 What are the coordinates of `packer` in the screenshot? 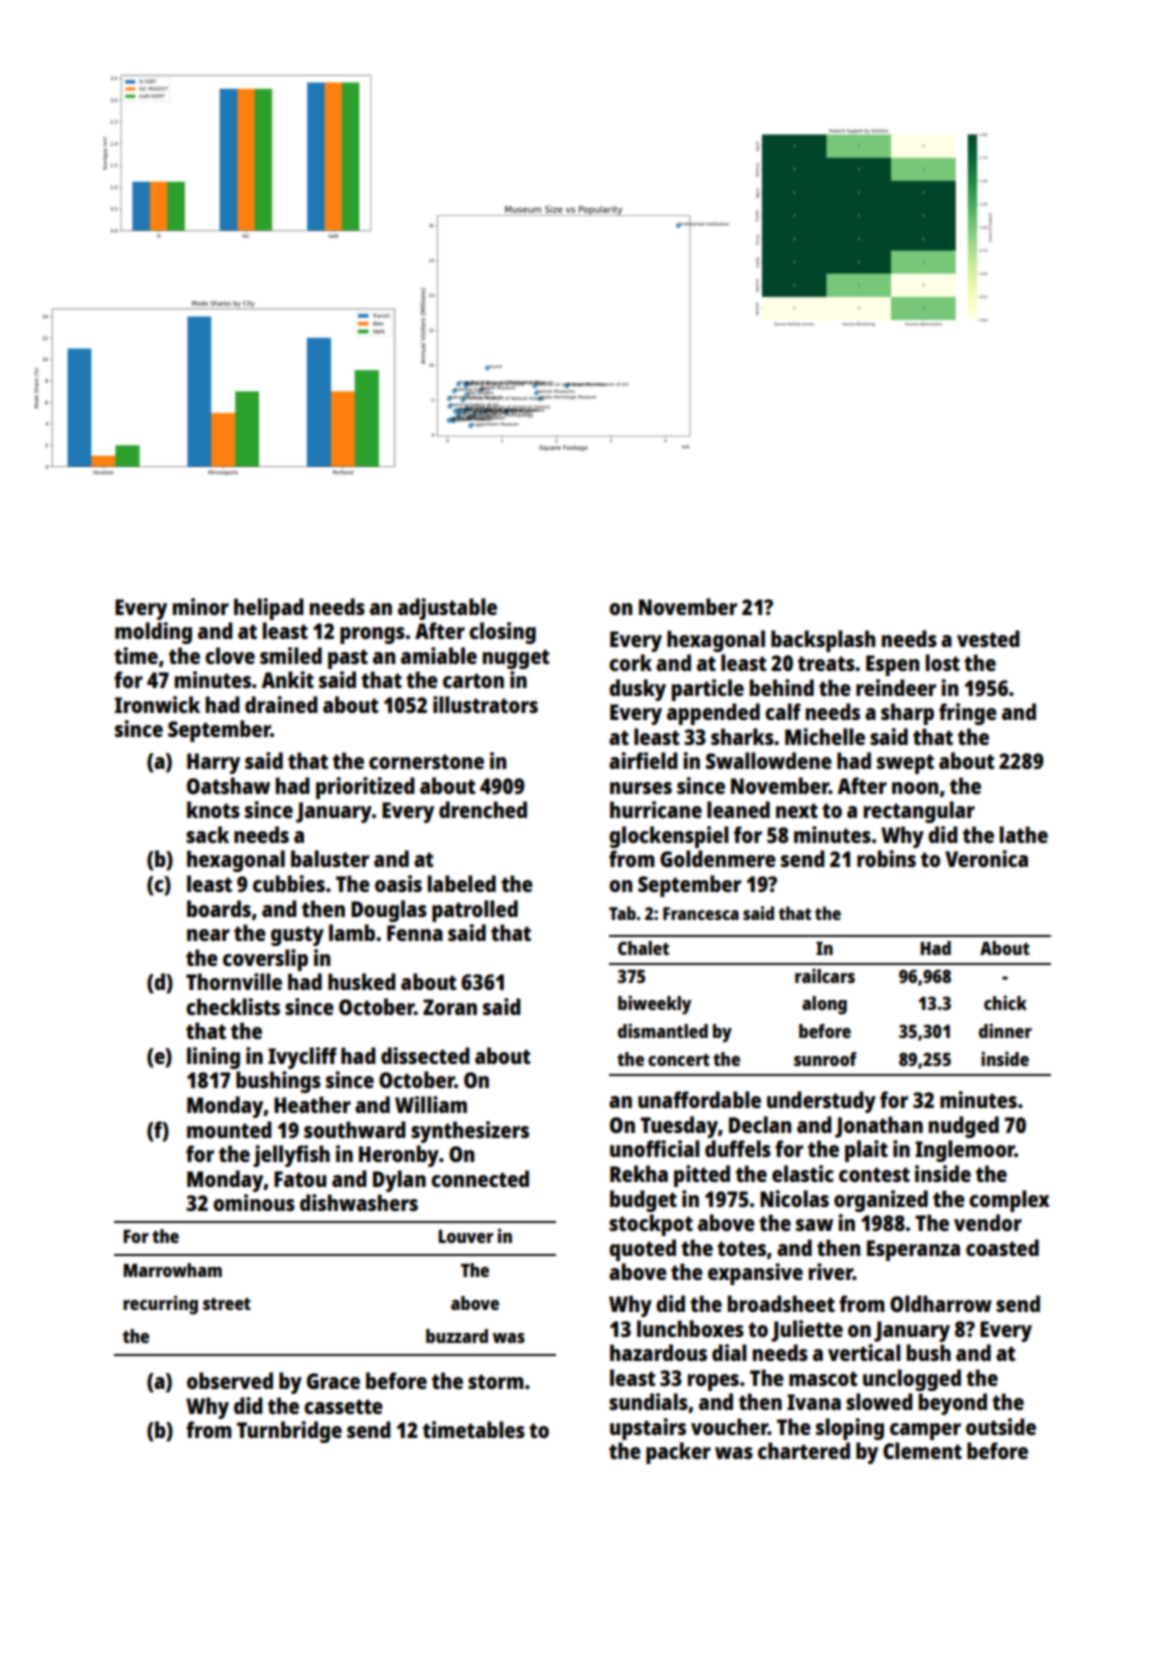 It's located at (678, 1453).
